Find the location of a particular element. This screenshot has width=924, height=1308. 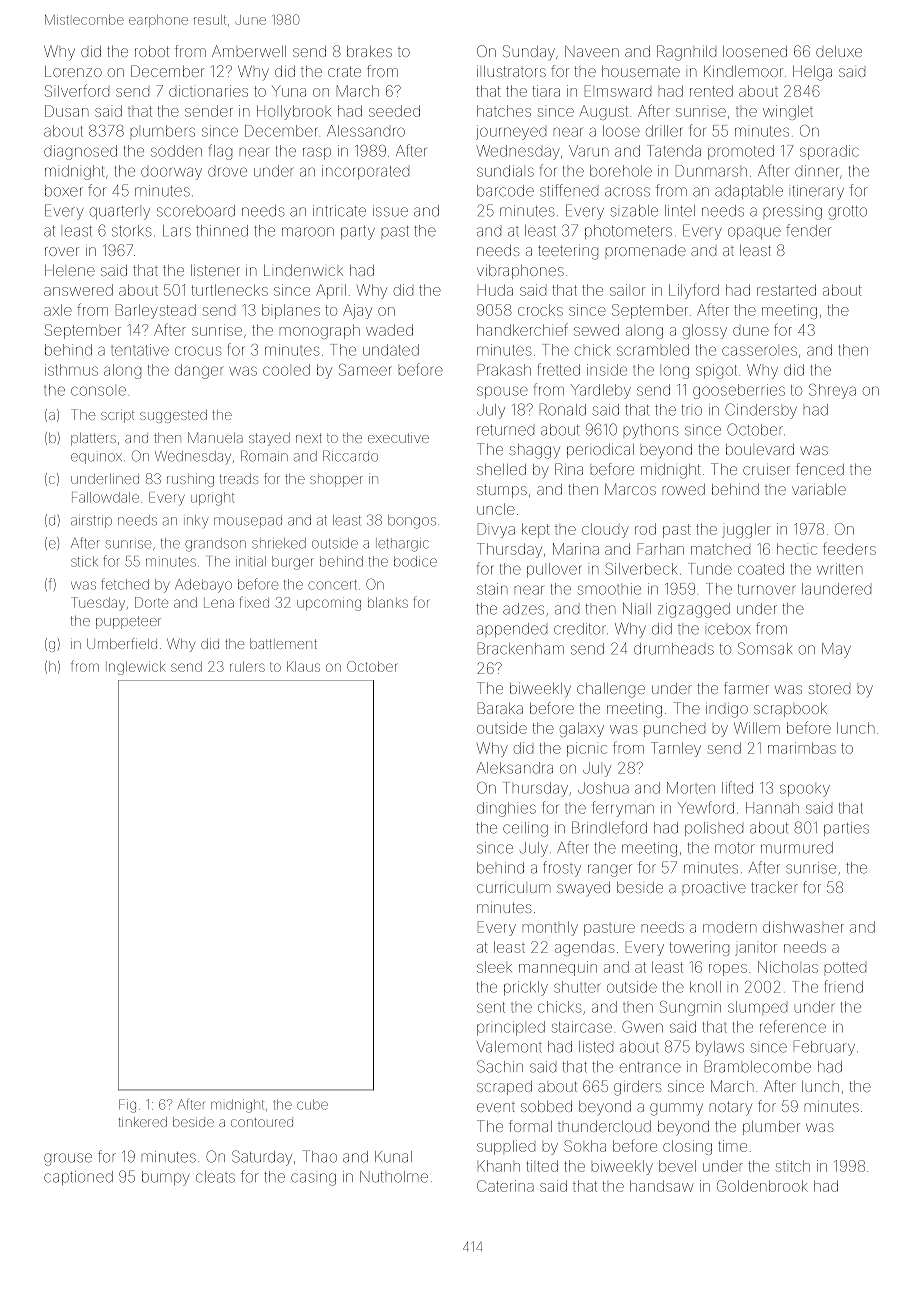

Helga is located at coordinates (812, 73).
